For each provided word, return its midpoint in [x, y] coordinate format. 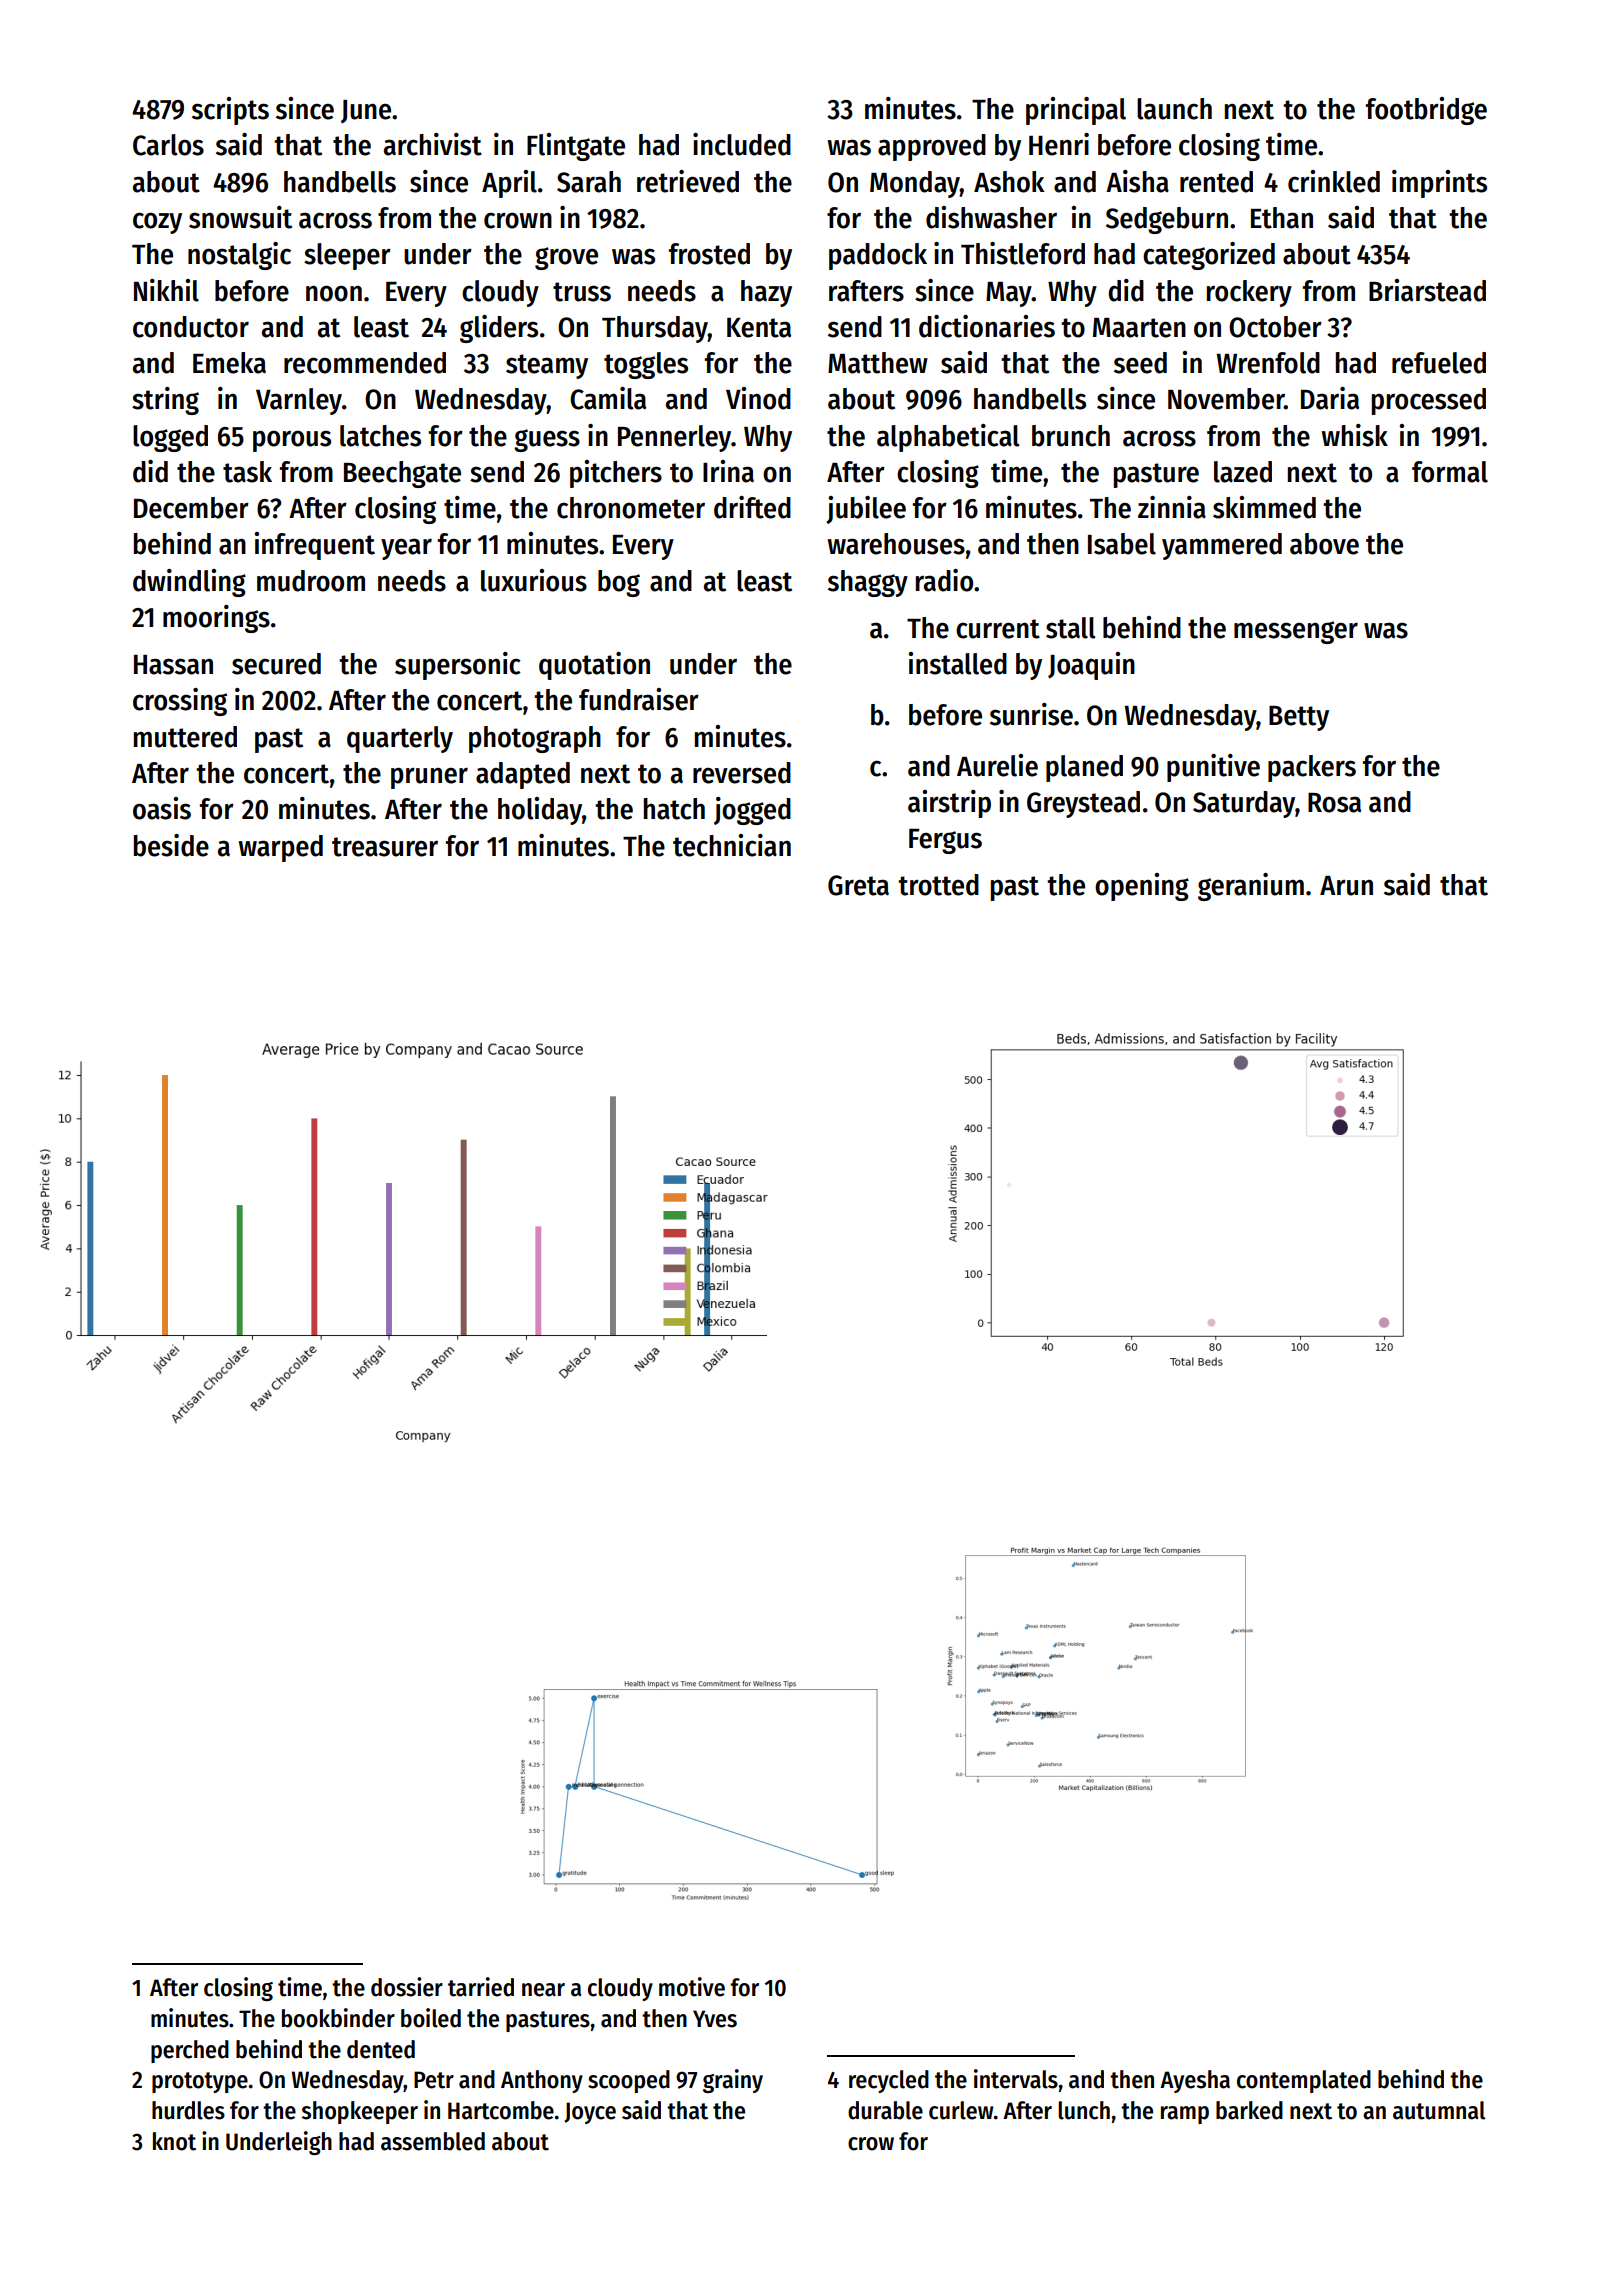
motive [692, 1987]
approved [932, 147]
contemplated [1304, 2081]
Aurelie [997, 765]
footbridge [1426, 111]
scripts [230, 111]
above [1324, 544]
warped [280, 848]
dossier [407, 1987]
